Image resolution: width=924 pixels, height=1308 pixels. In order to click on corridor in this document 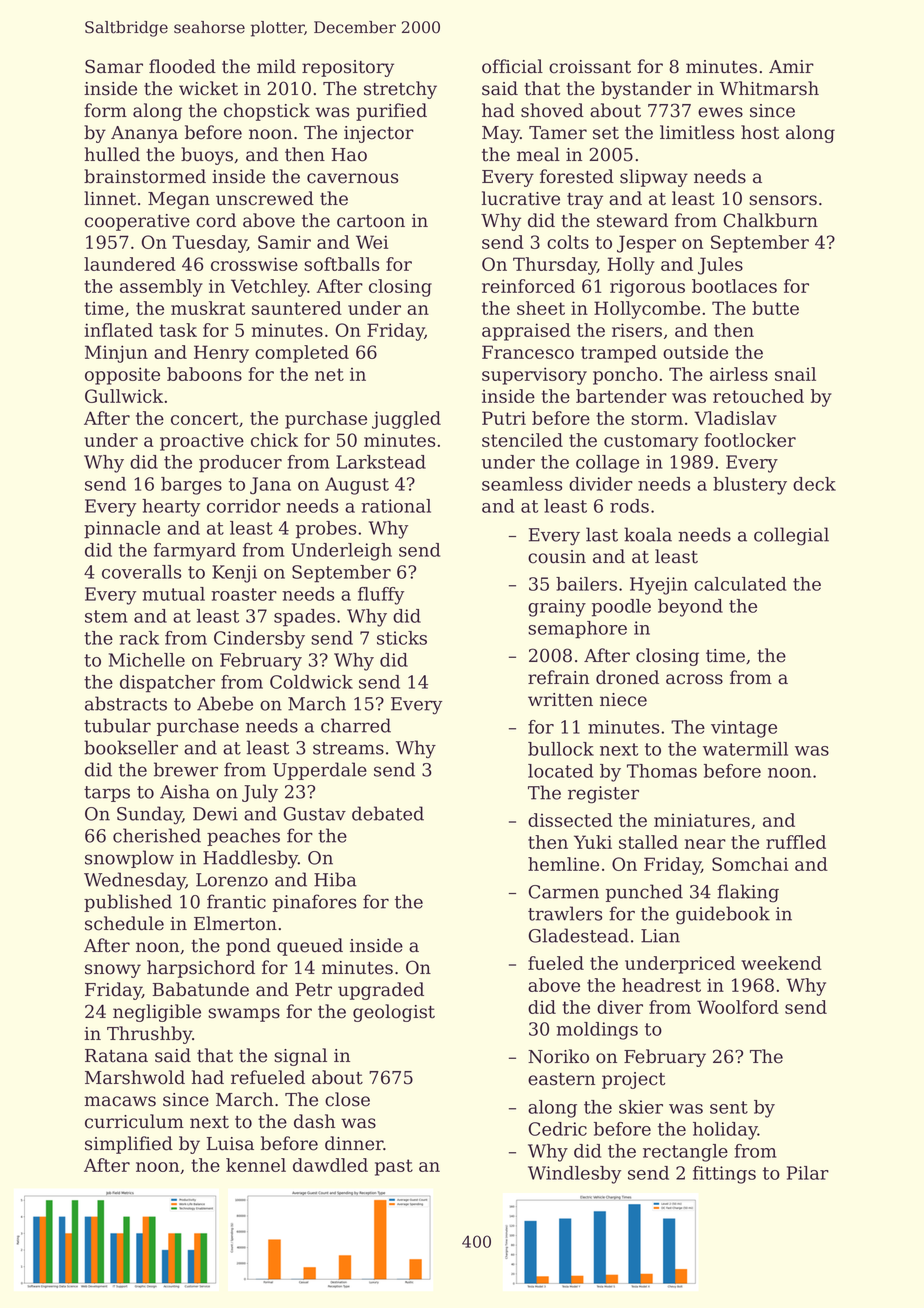, I will do `click(244, 506)`.
